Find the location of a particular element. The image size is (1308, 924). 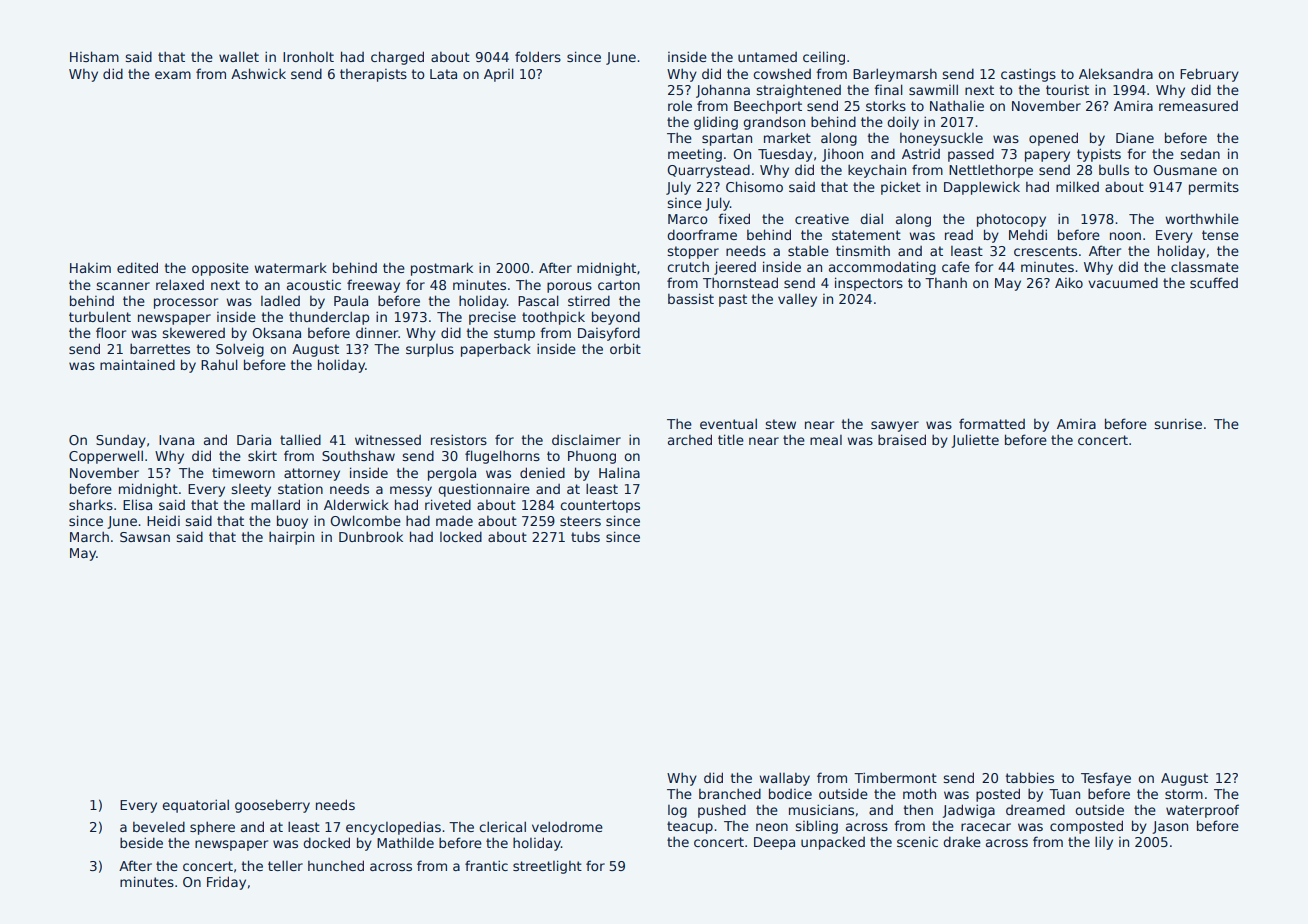

resistors is located at coordinates (459, 439).
